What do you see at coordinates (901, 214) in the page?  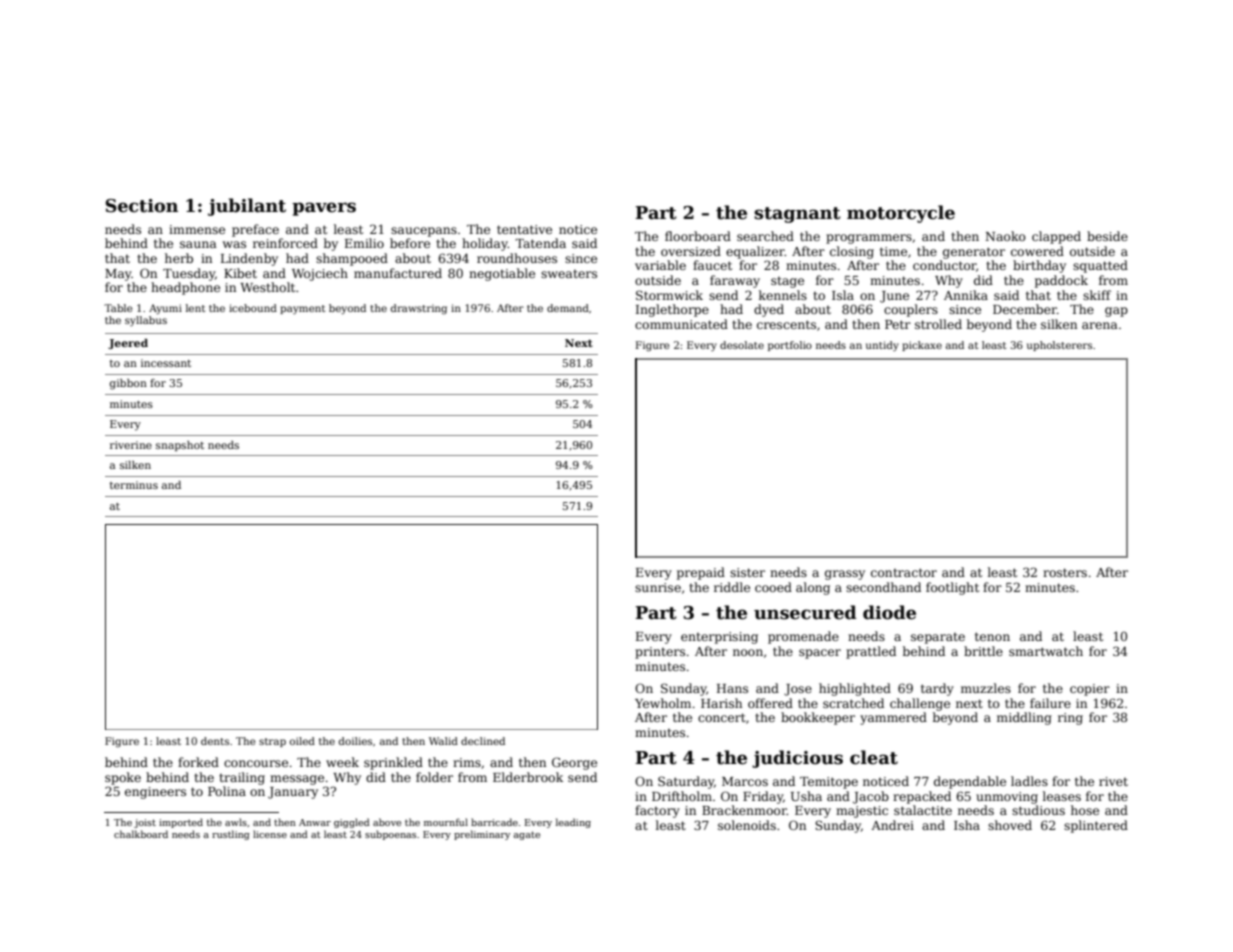 I see `motorcycle` at bounding box center [901, 214].
